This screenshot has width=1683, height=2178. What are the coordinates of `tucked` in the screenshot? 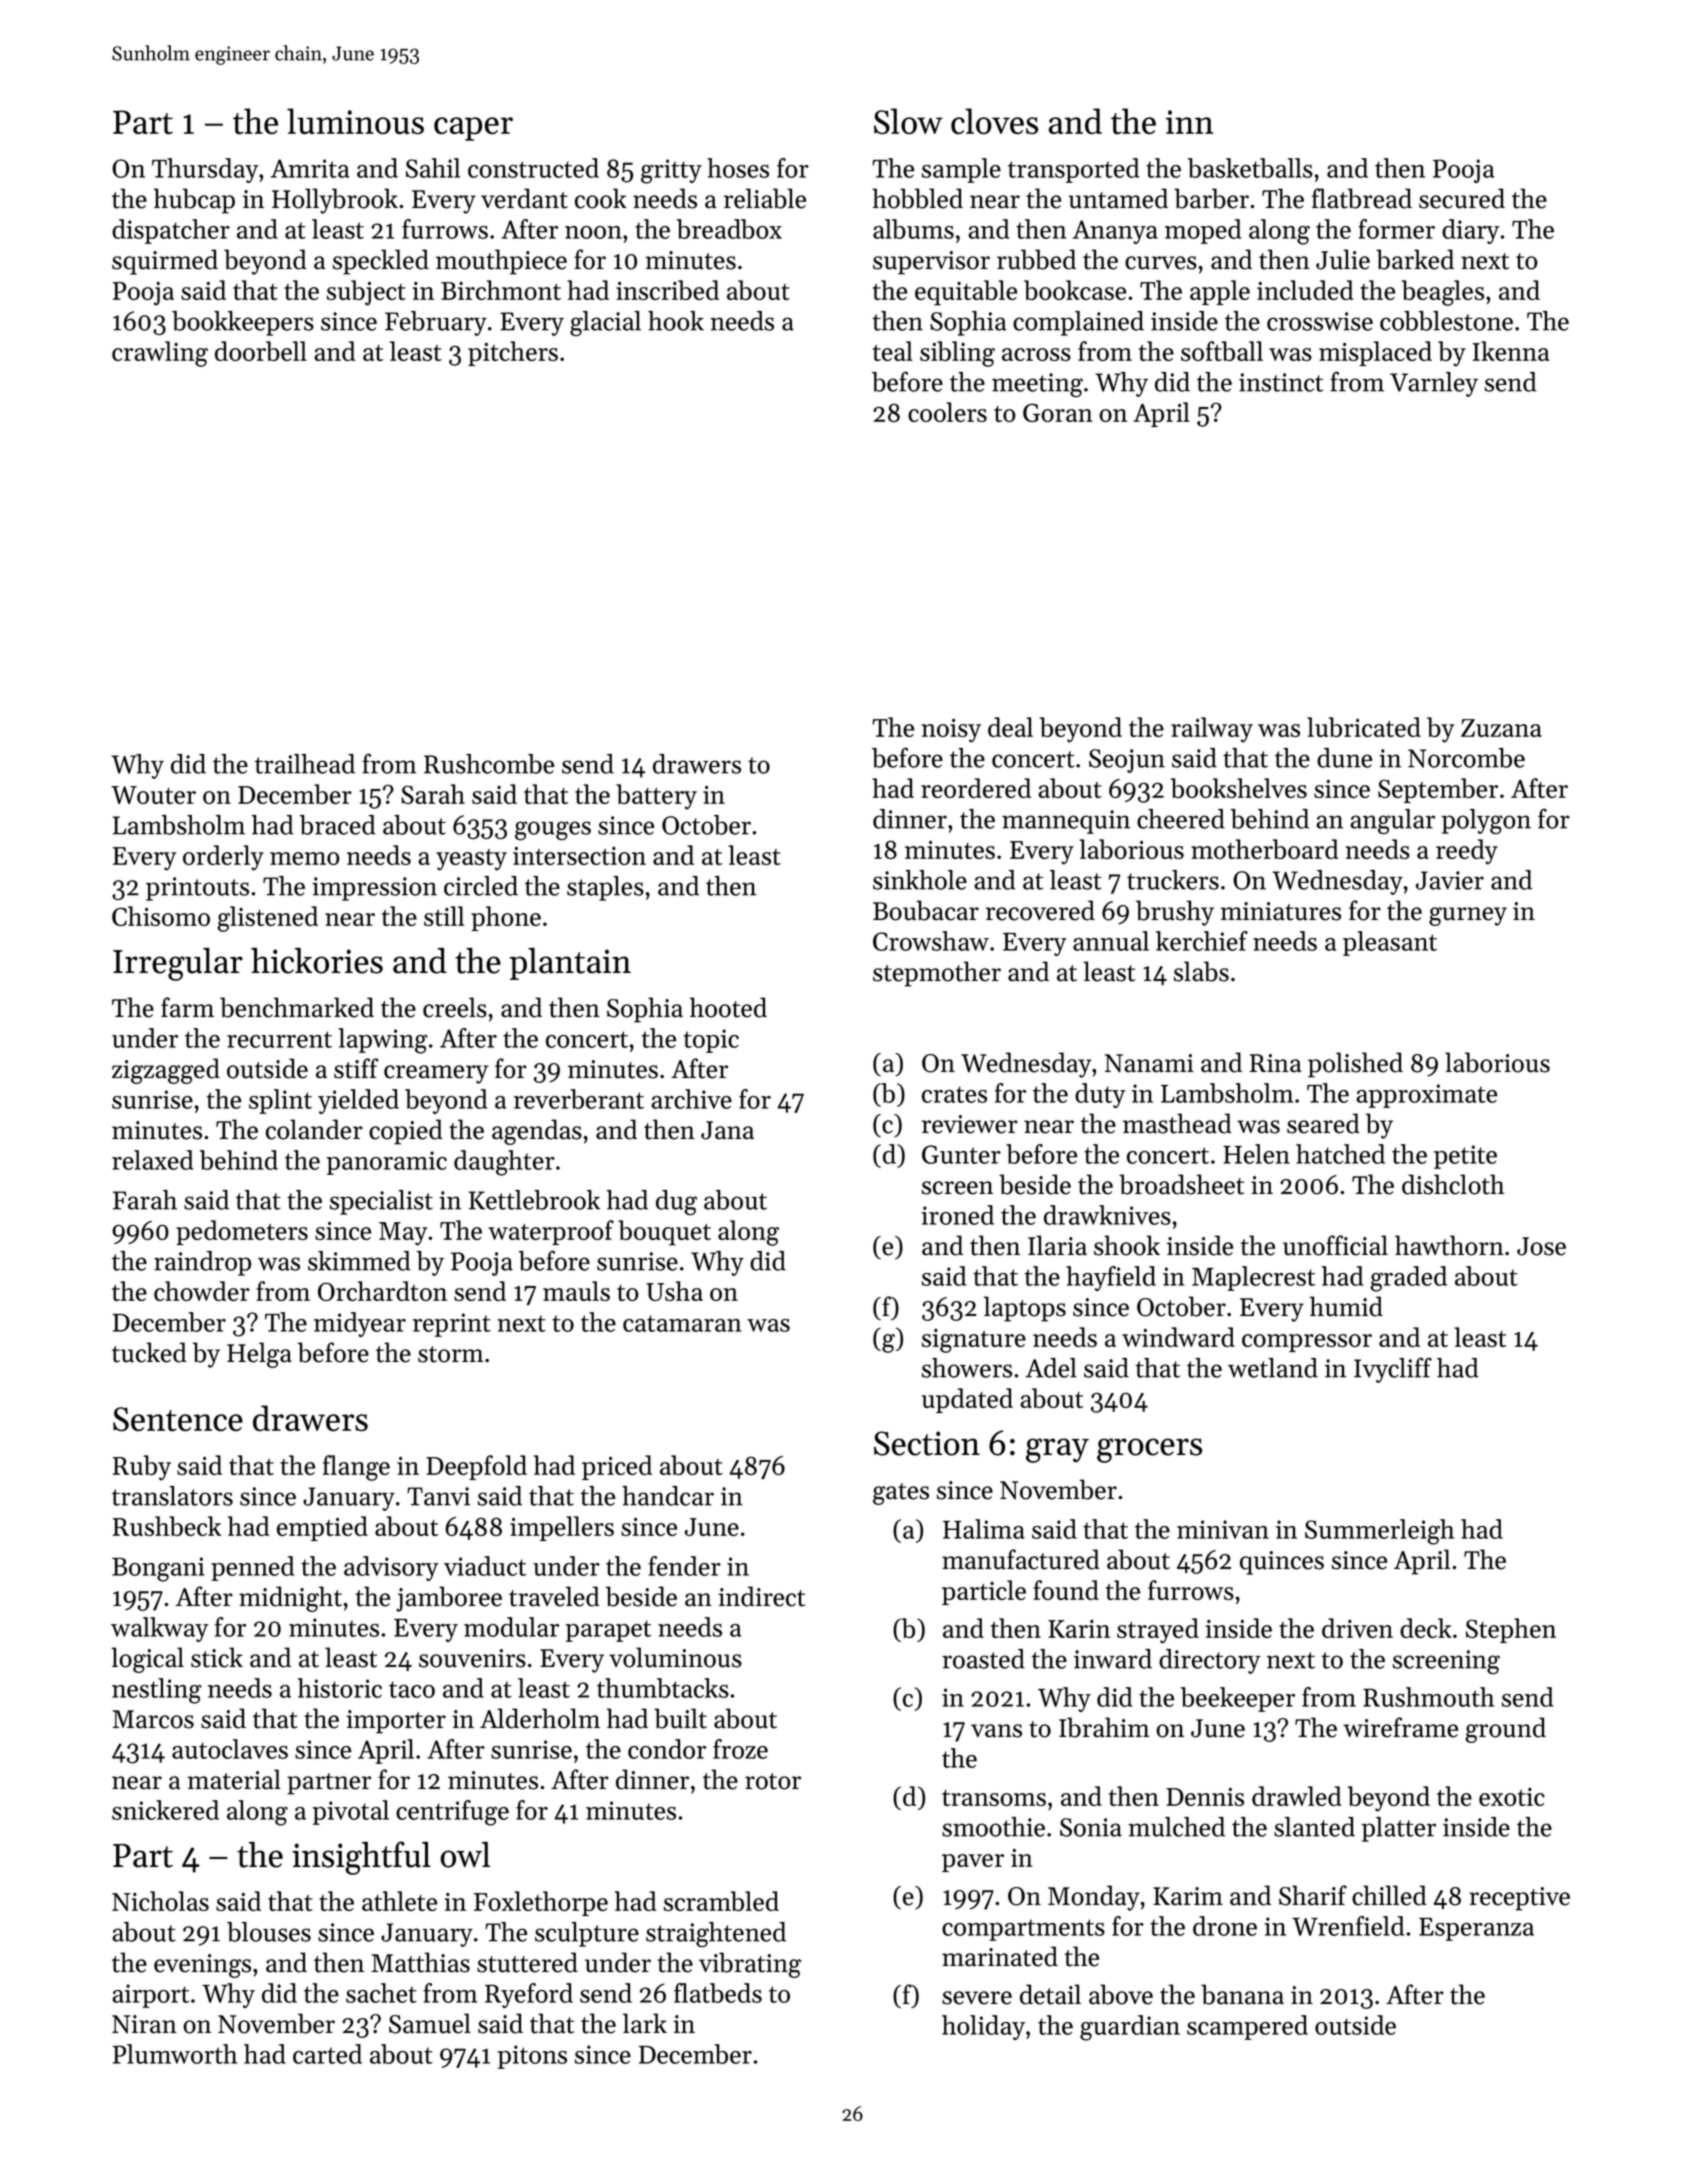 It's located at (149, 1352).
